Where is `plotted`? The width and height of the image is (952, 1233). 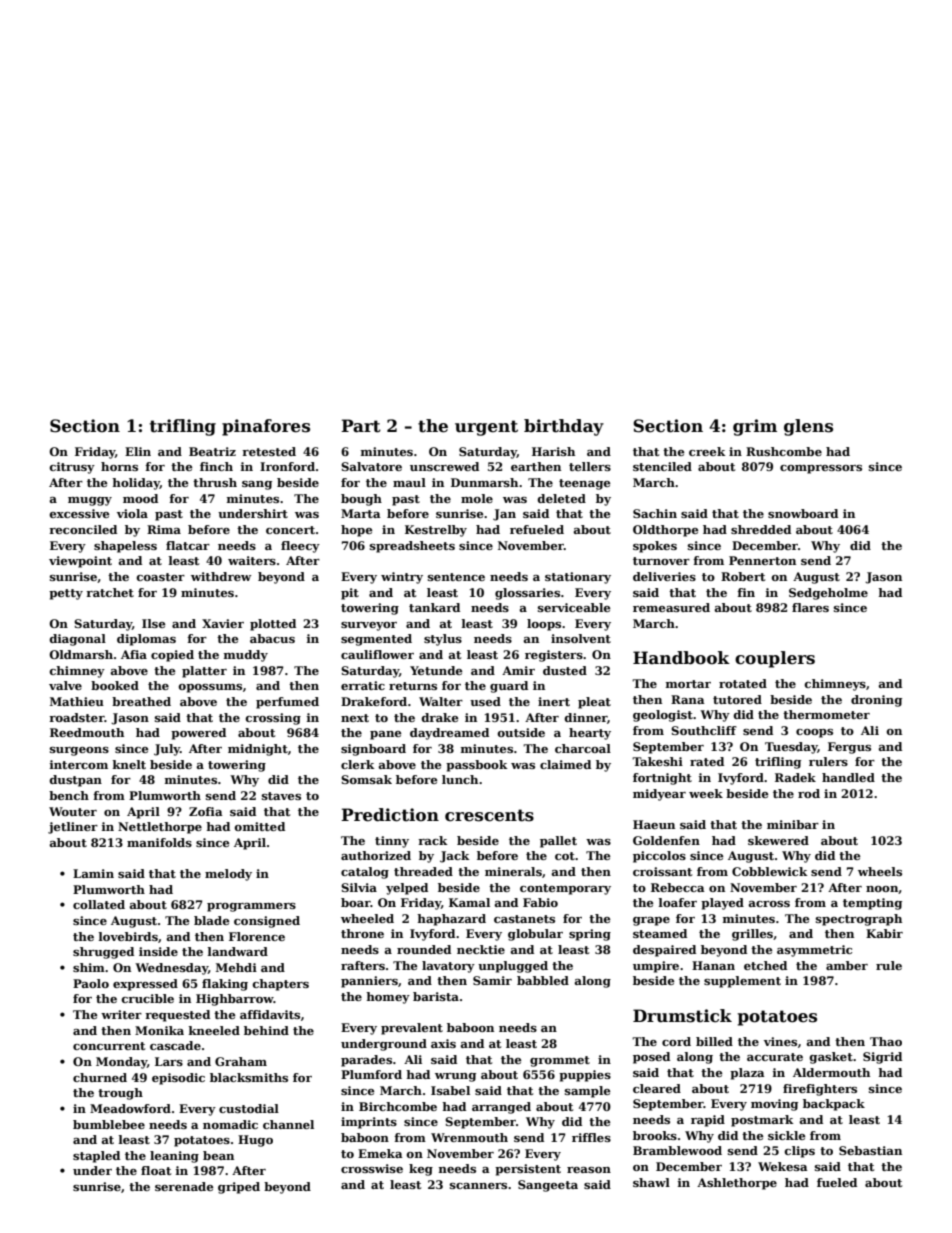
plotted is located at coordinates (273, 625).
